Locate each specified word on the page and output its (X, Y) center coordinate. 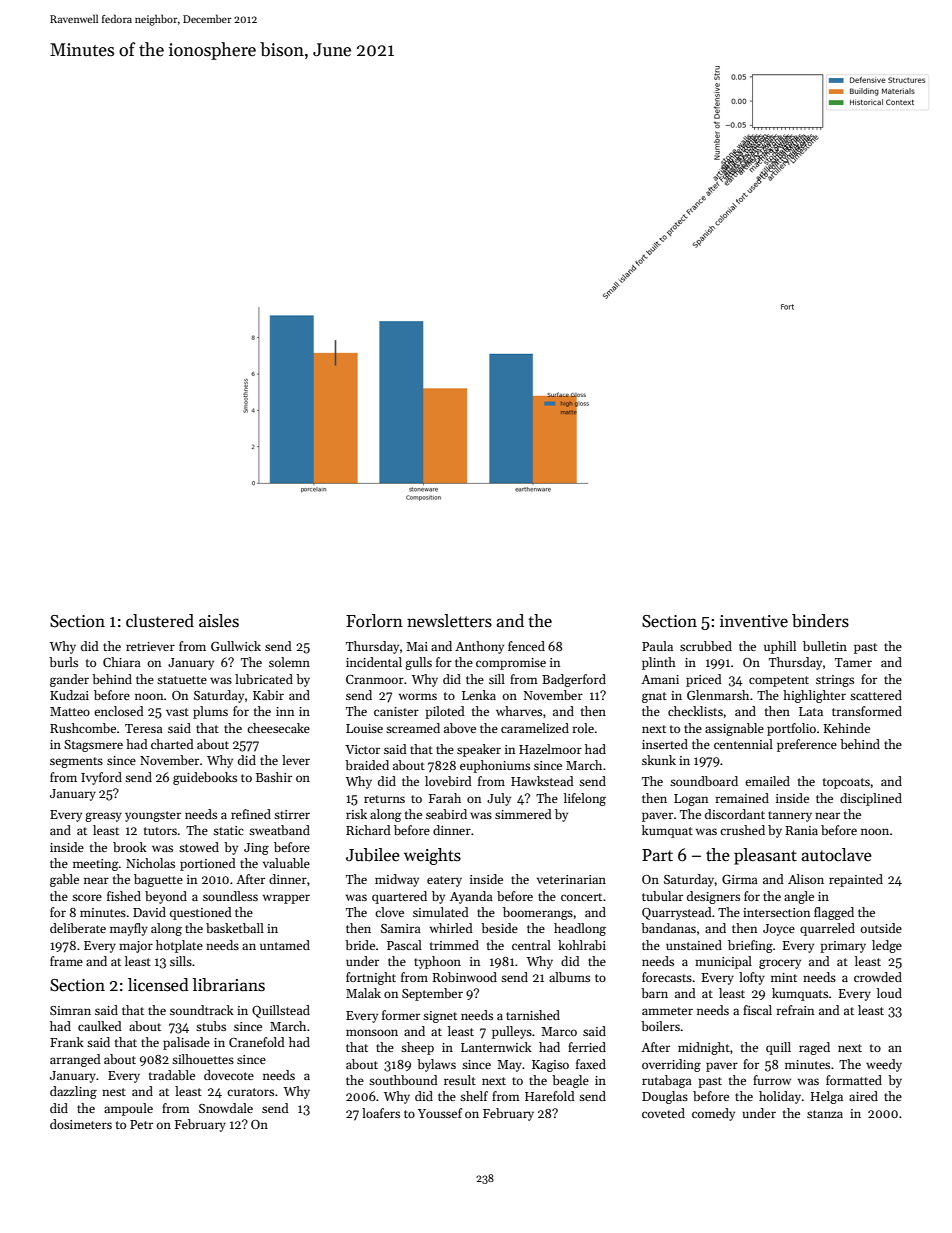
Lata (811, 711)
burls (63, 662)
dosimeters (81, 1124)
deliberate (78, 928)
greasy (103, 817)
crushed (742, 830)
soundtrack (202, 1010)
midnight (704, 1048)
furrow (772, 1080)
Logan (691, 800)
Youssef (440, 1113)
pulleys (512, 1032)
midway (397, 880)
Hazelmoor (550, 749)
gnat (654, 697)
